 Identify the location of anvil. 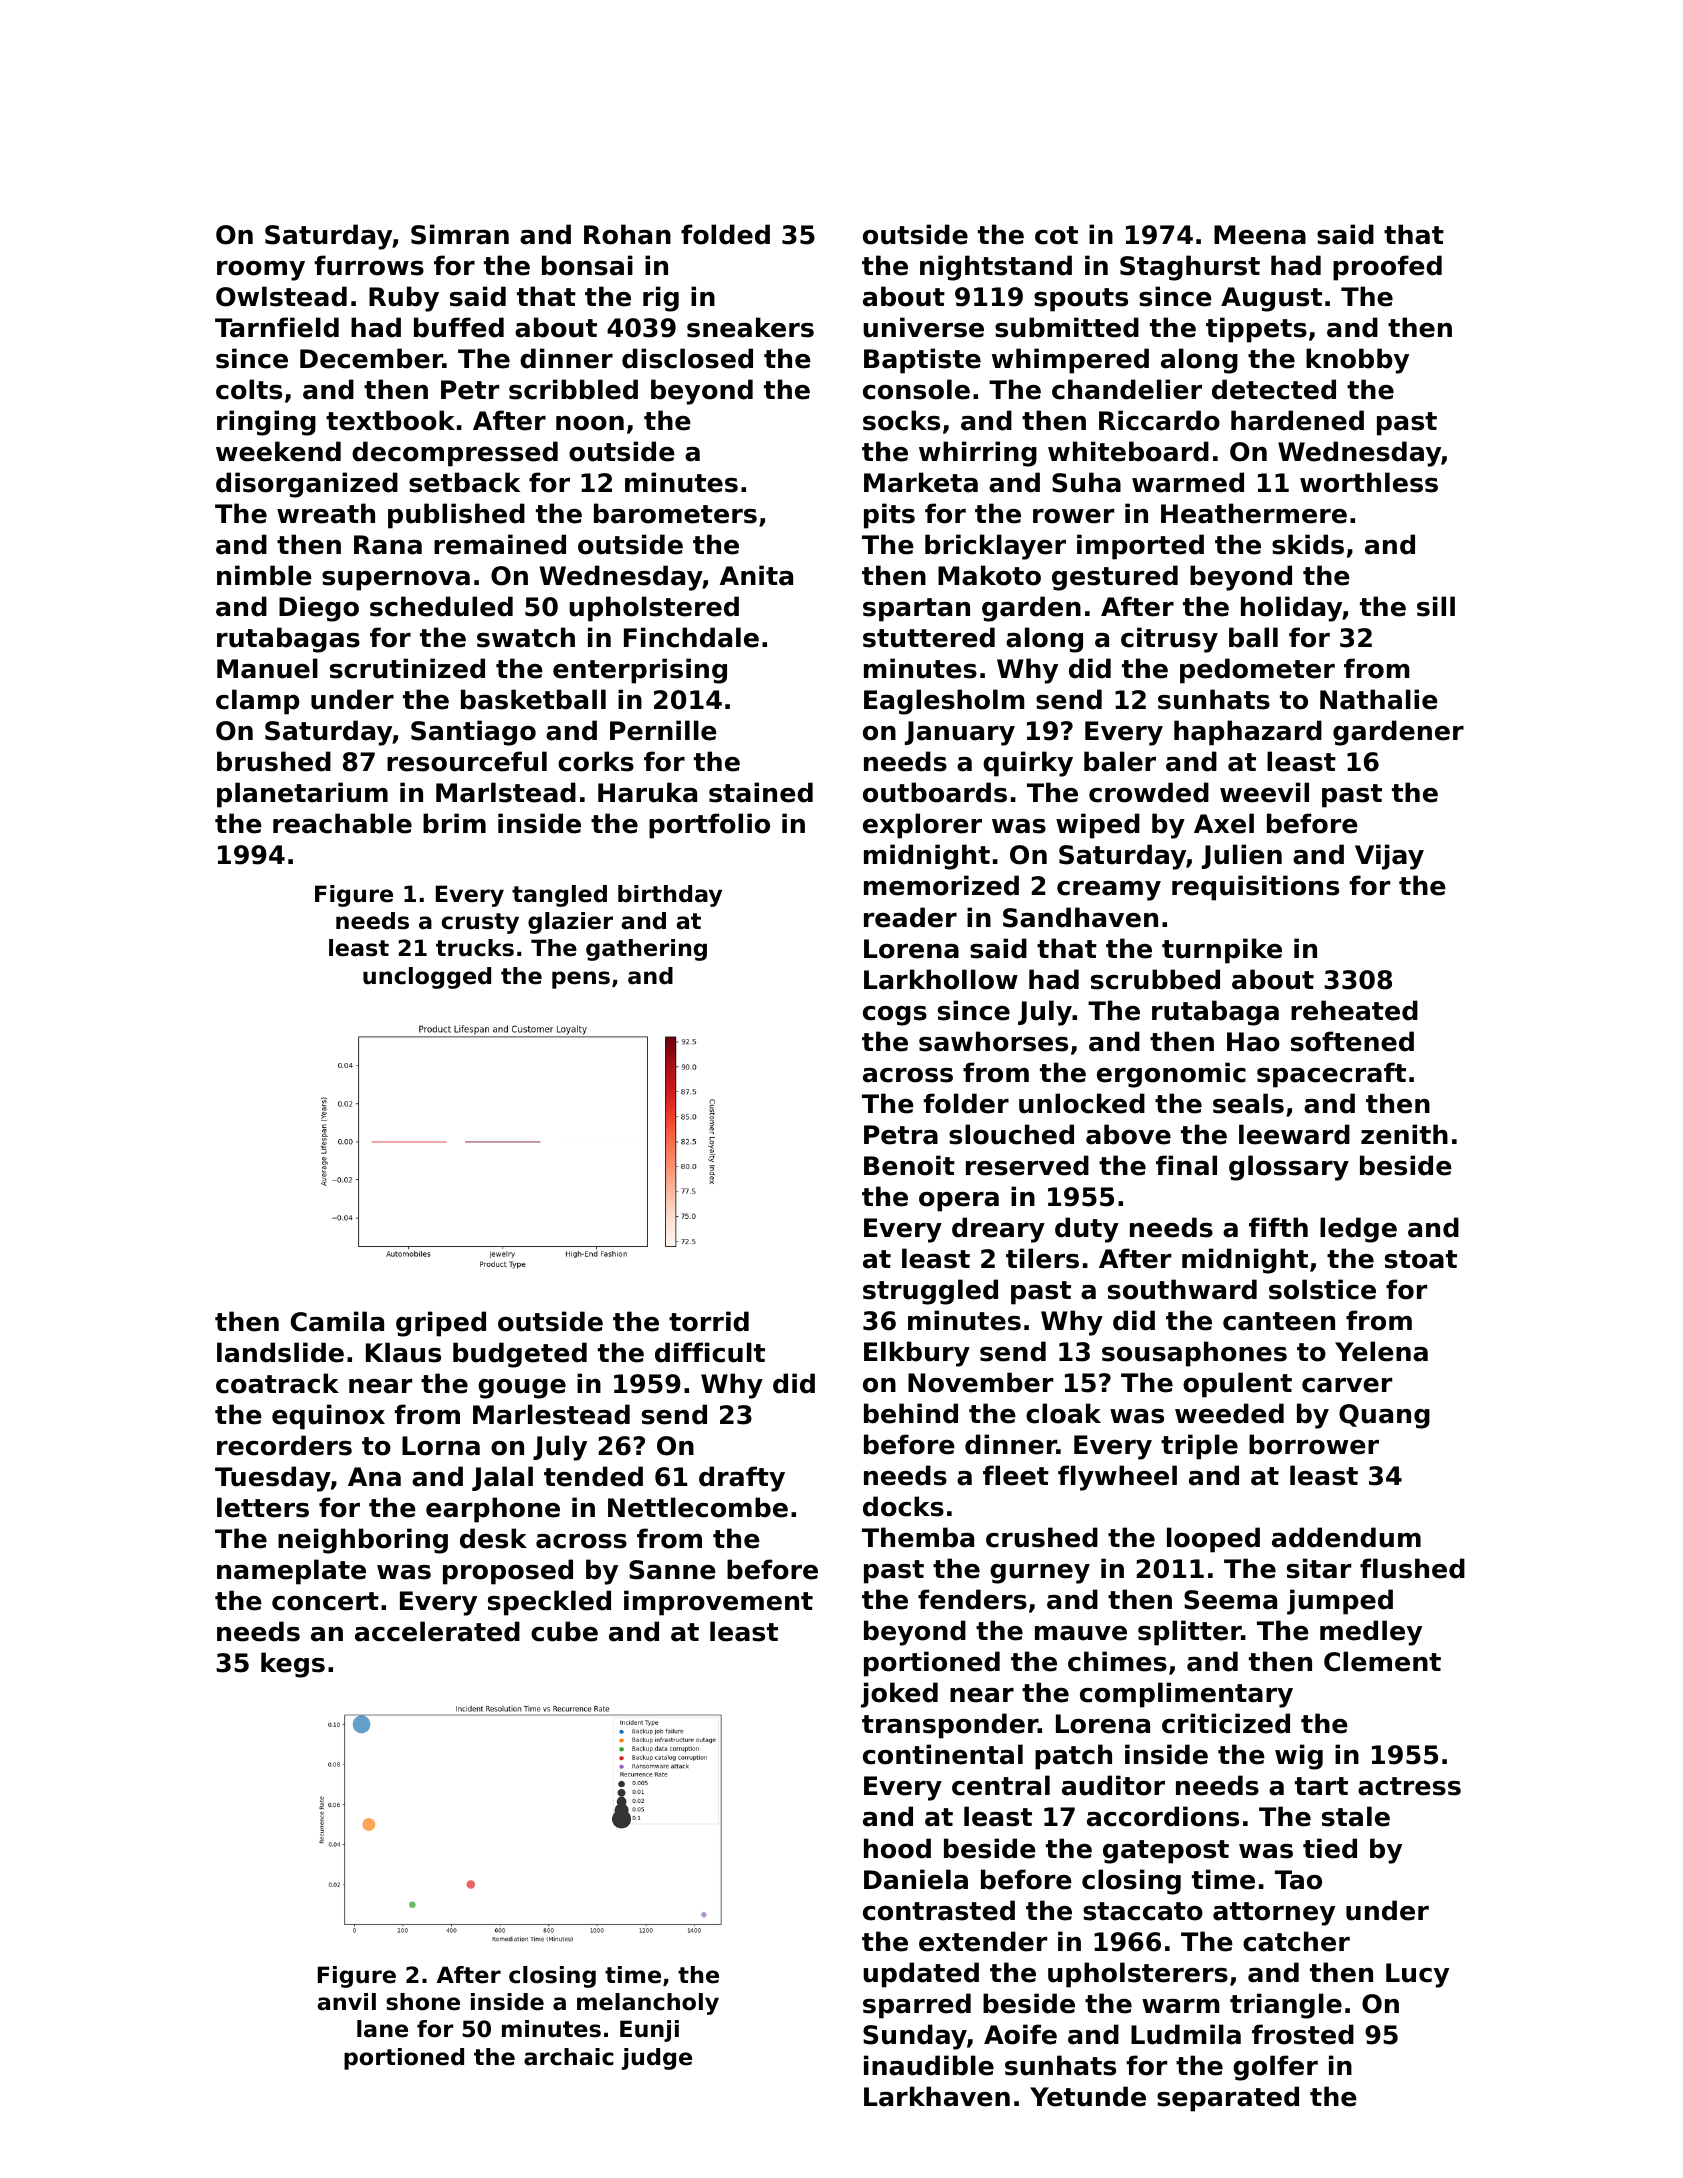
(346, 2002).
